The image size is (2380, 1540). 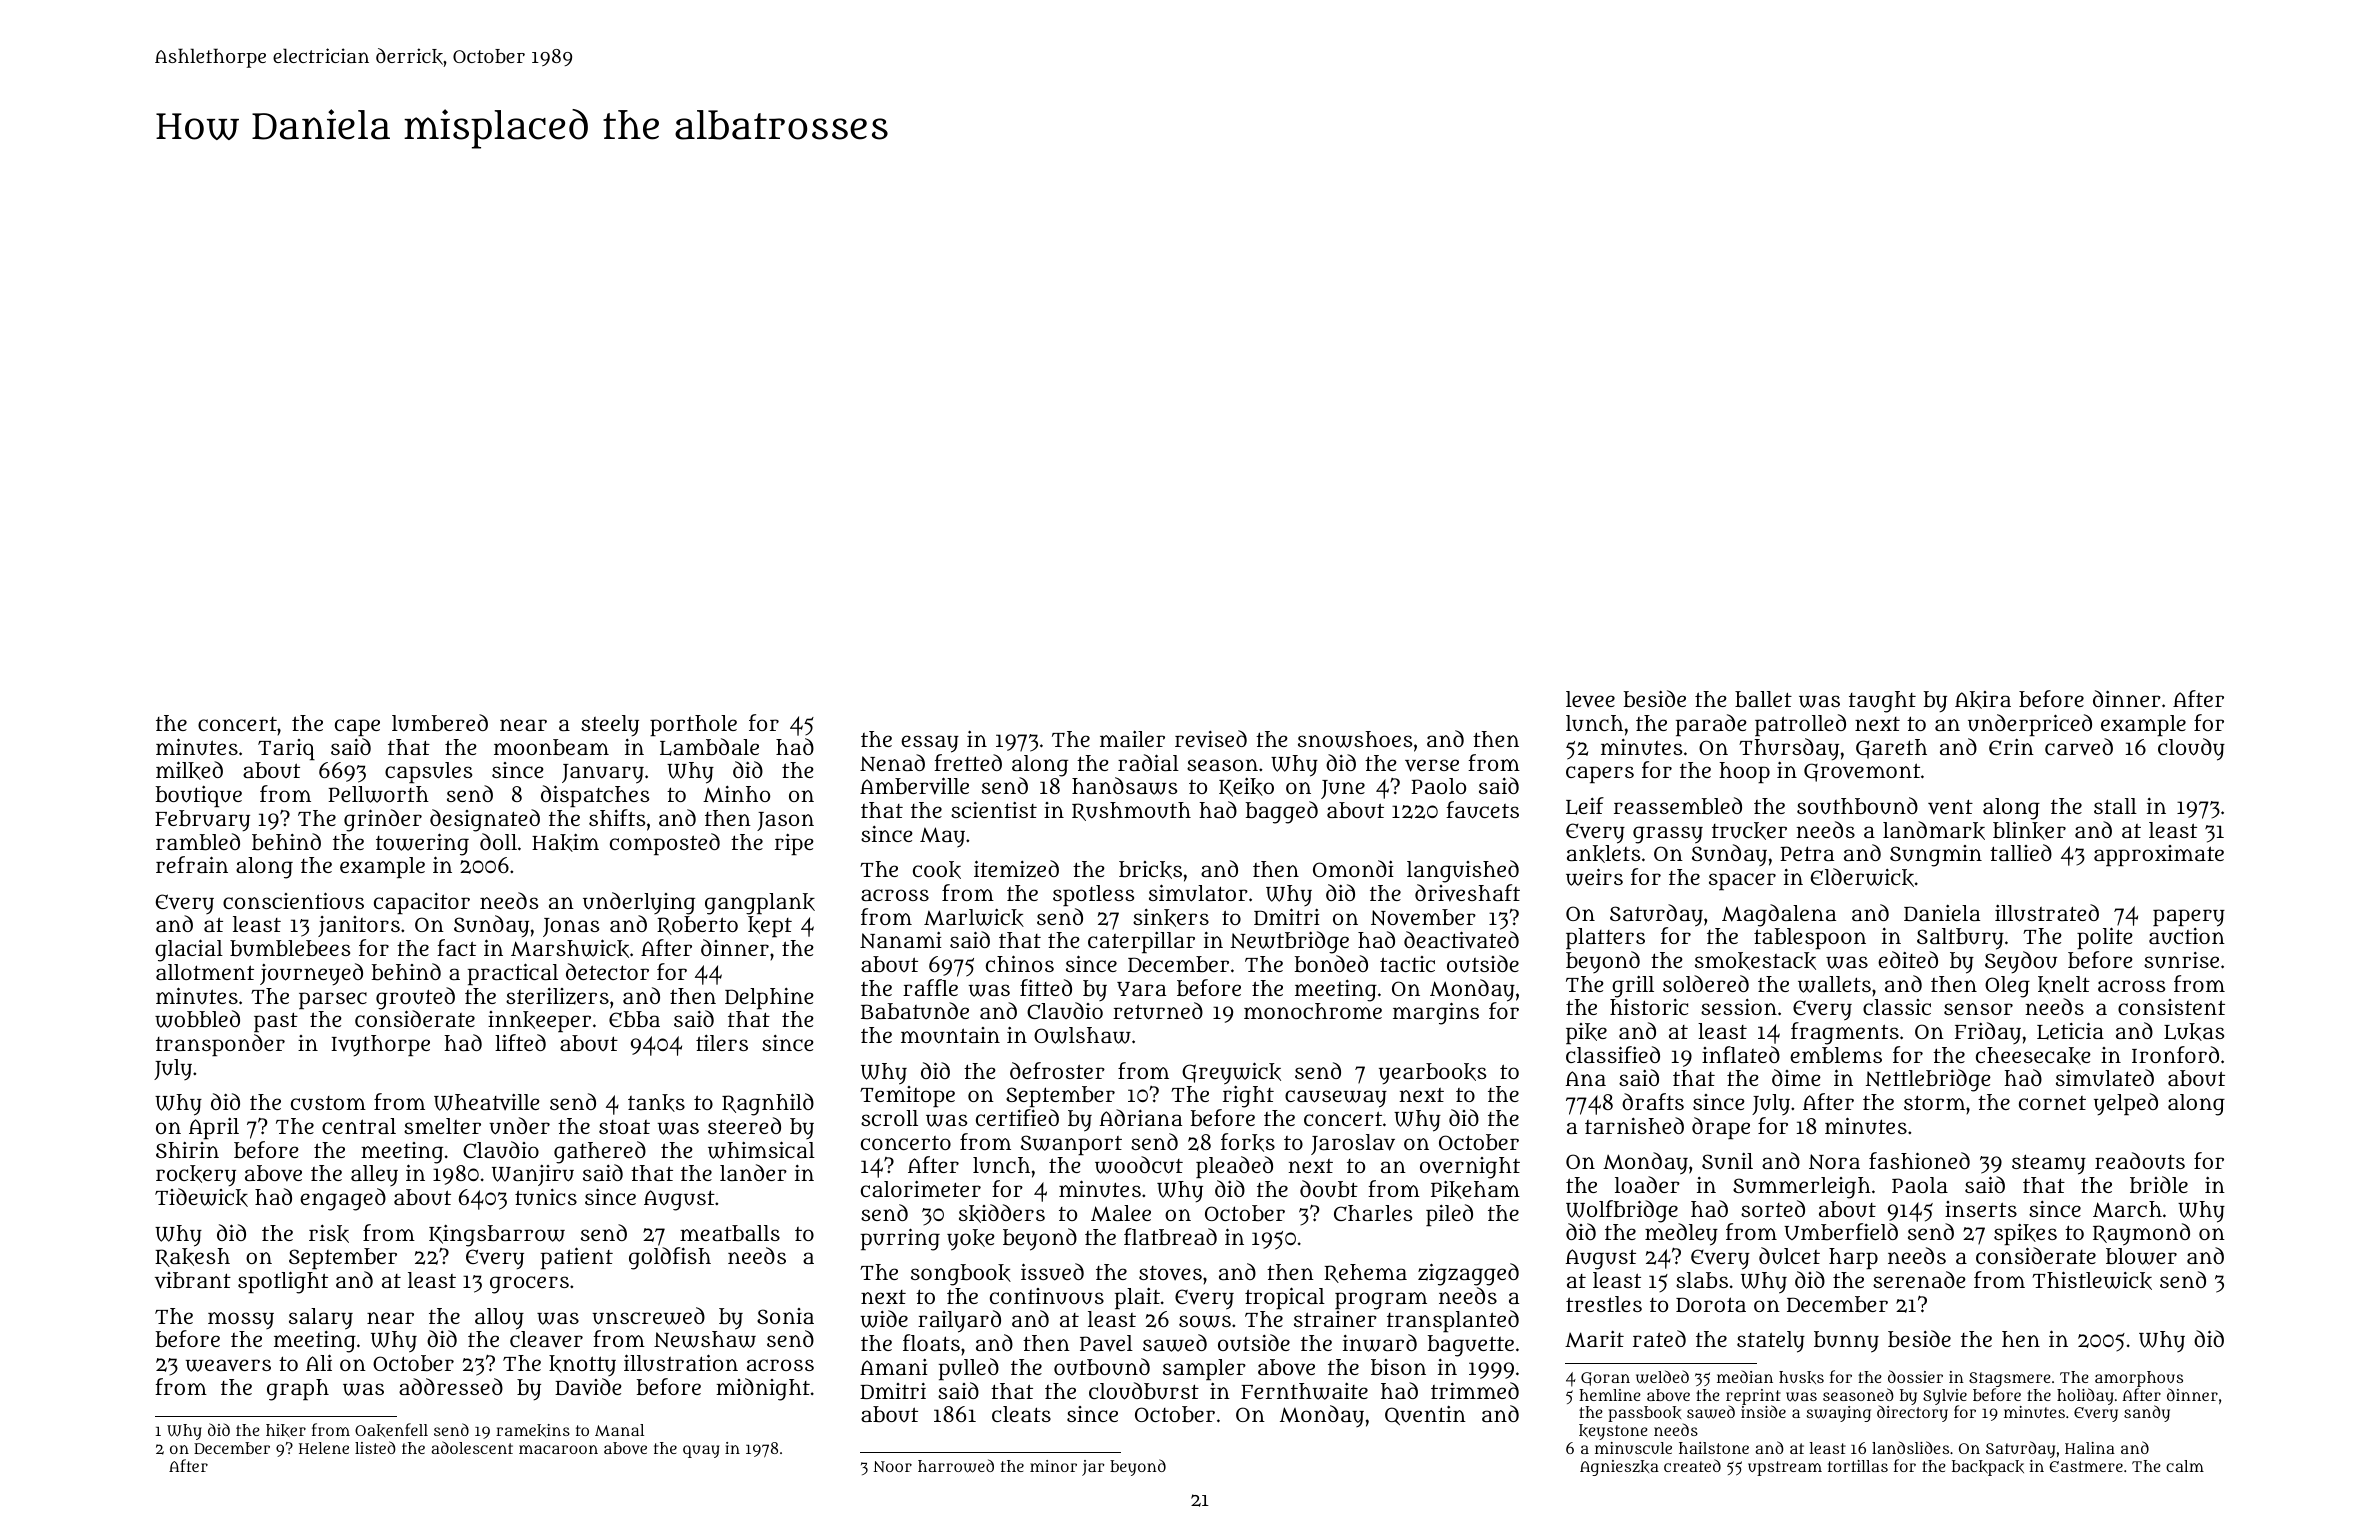 What do you see at coordinates (378, 794) in the image?
I see `Pellworth` at bounding box center [378, 794].
